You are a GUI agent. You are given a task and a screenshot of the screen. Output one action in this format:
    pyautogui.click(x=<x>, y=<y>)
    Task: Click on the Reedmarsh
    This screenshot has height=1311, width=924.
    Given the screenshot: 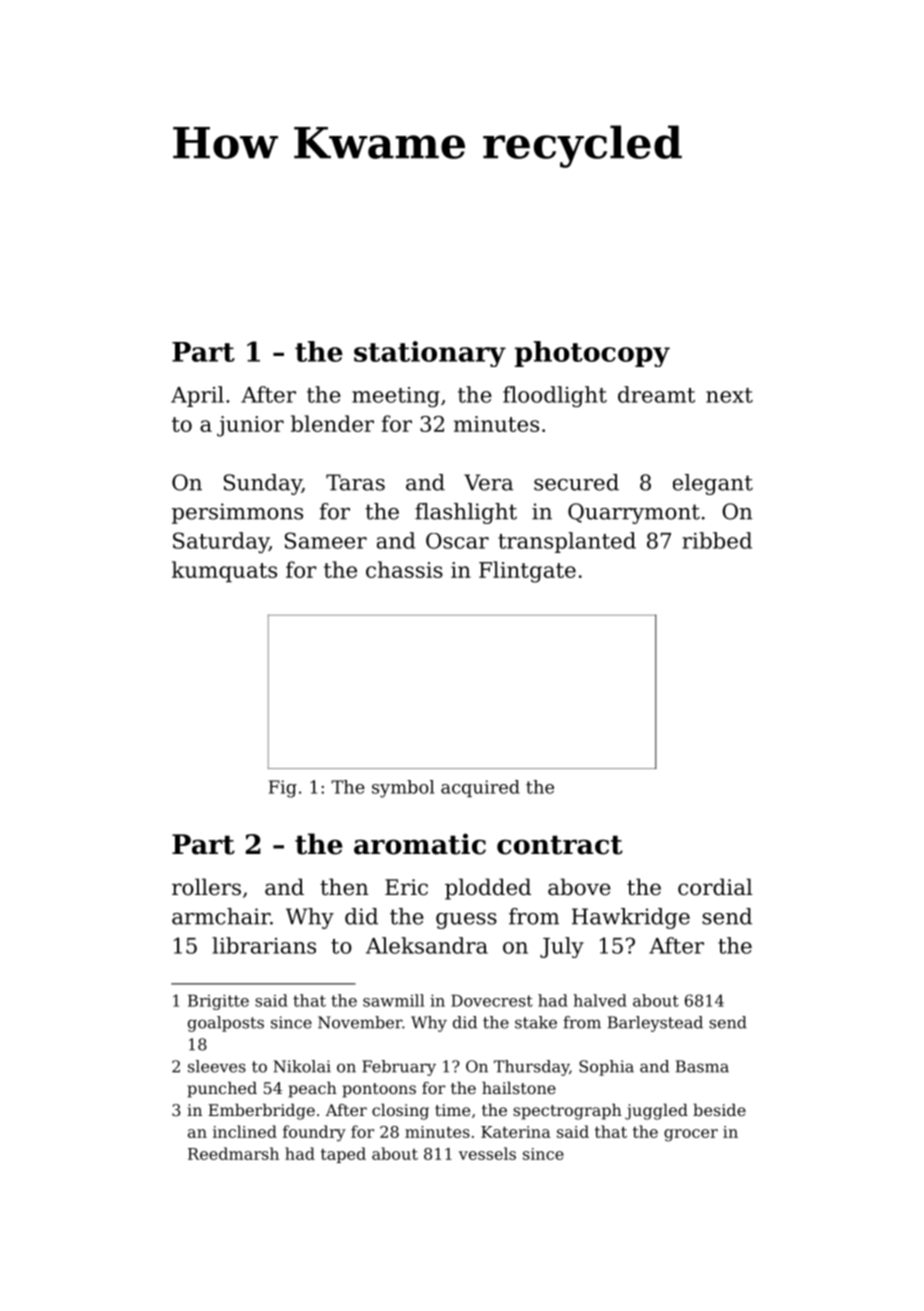 What is the action you would take?
    pyautogui.click(x=233, y=1153)
